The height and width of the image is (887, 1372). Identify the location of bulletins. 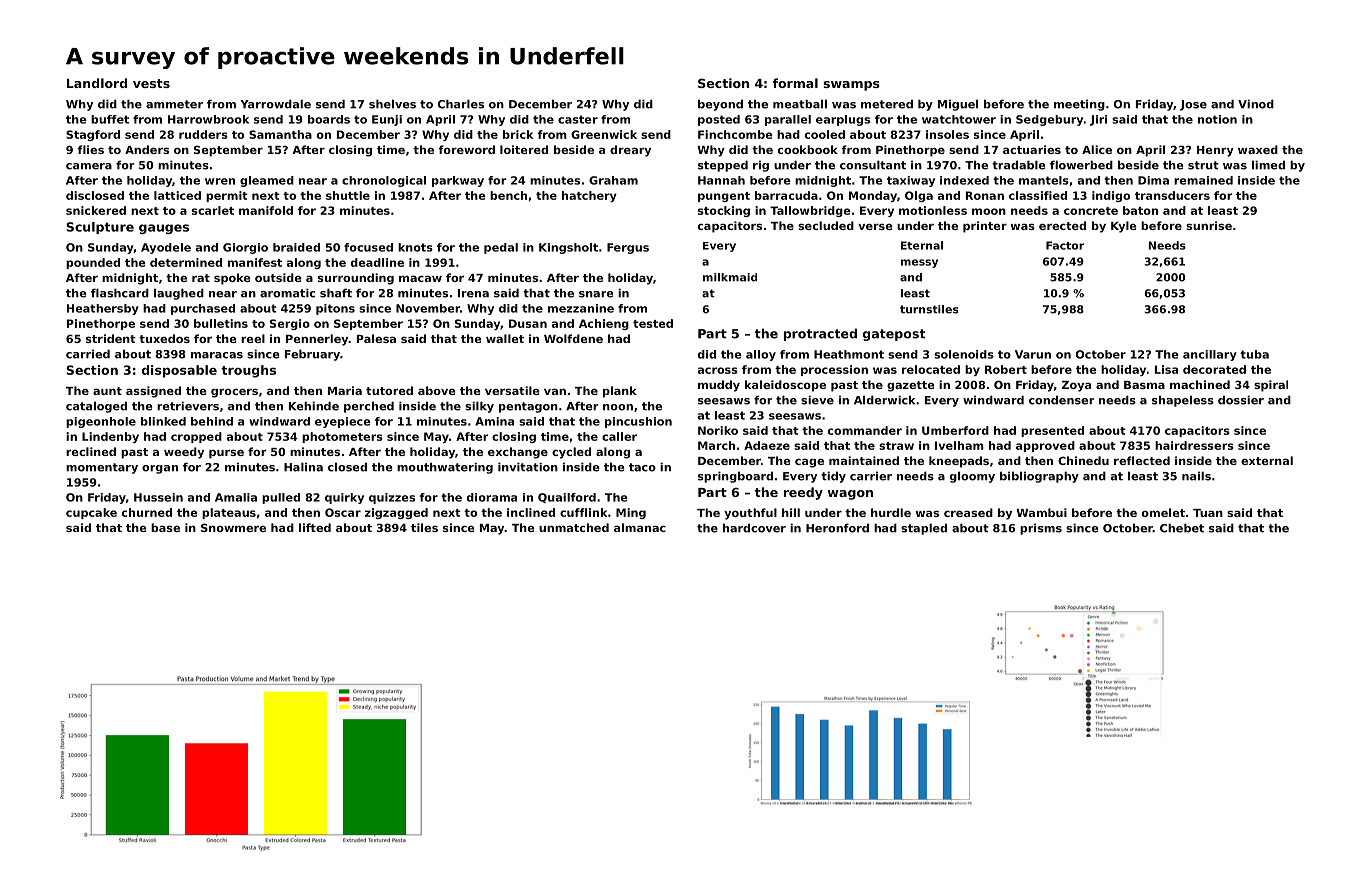
(221, 323).
